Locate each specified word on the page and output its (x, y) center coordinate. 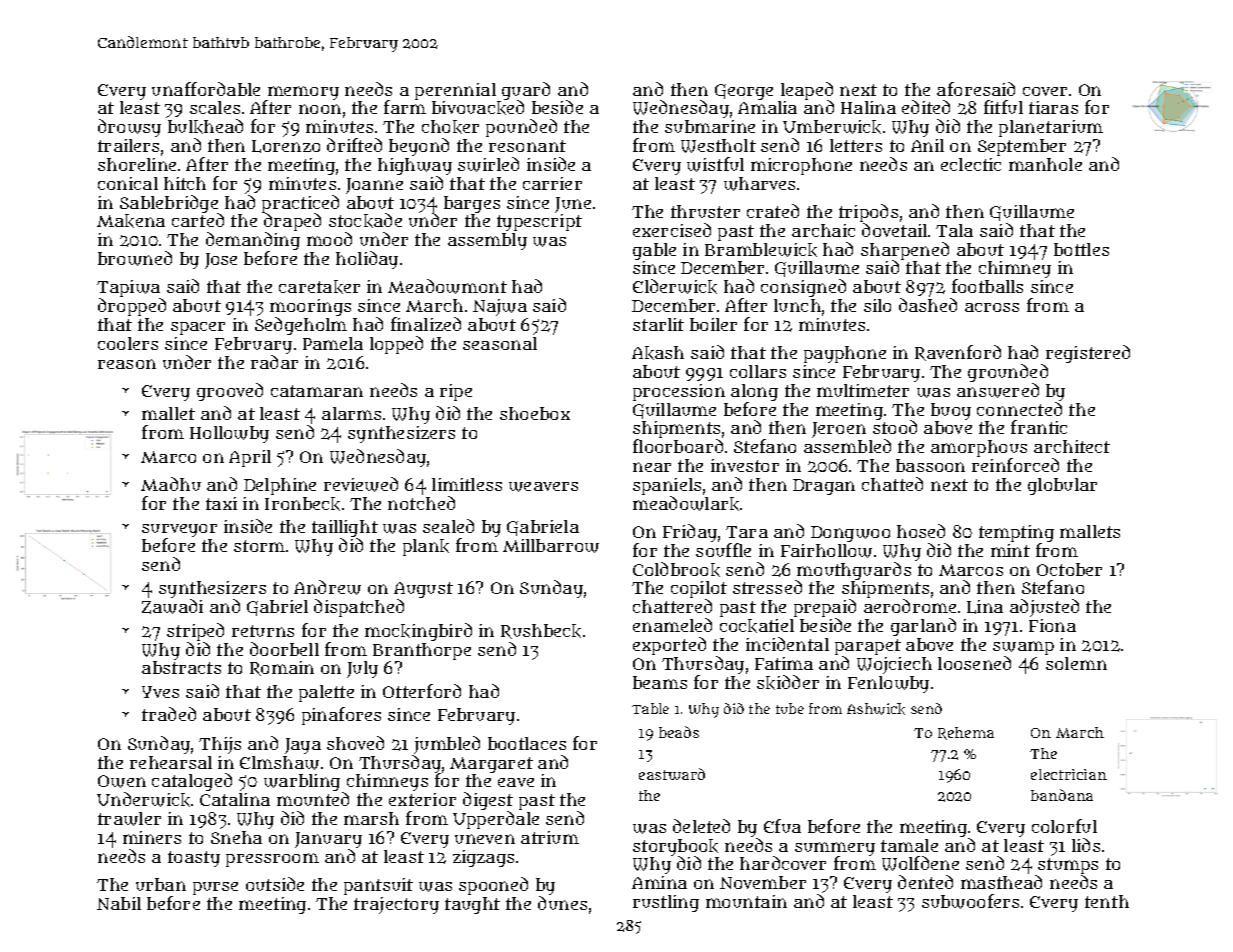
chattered (672, 606)
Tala (954, 230)
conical (128, 183)
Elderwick (675, 286)
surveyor (179, 531)
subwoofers (970, 901)
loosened (974, 663)
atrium (550, 837)
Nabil (119, 903)
